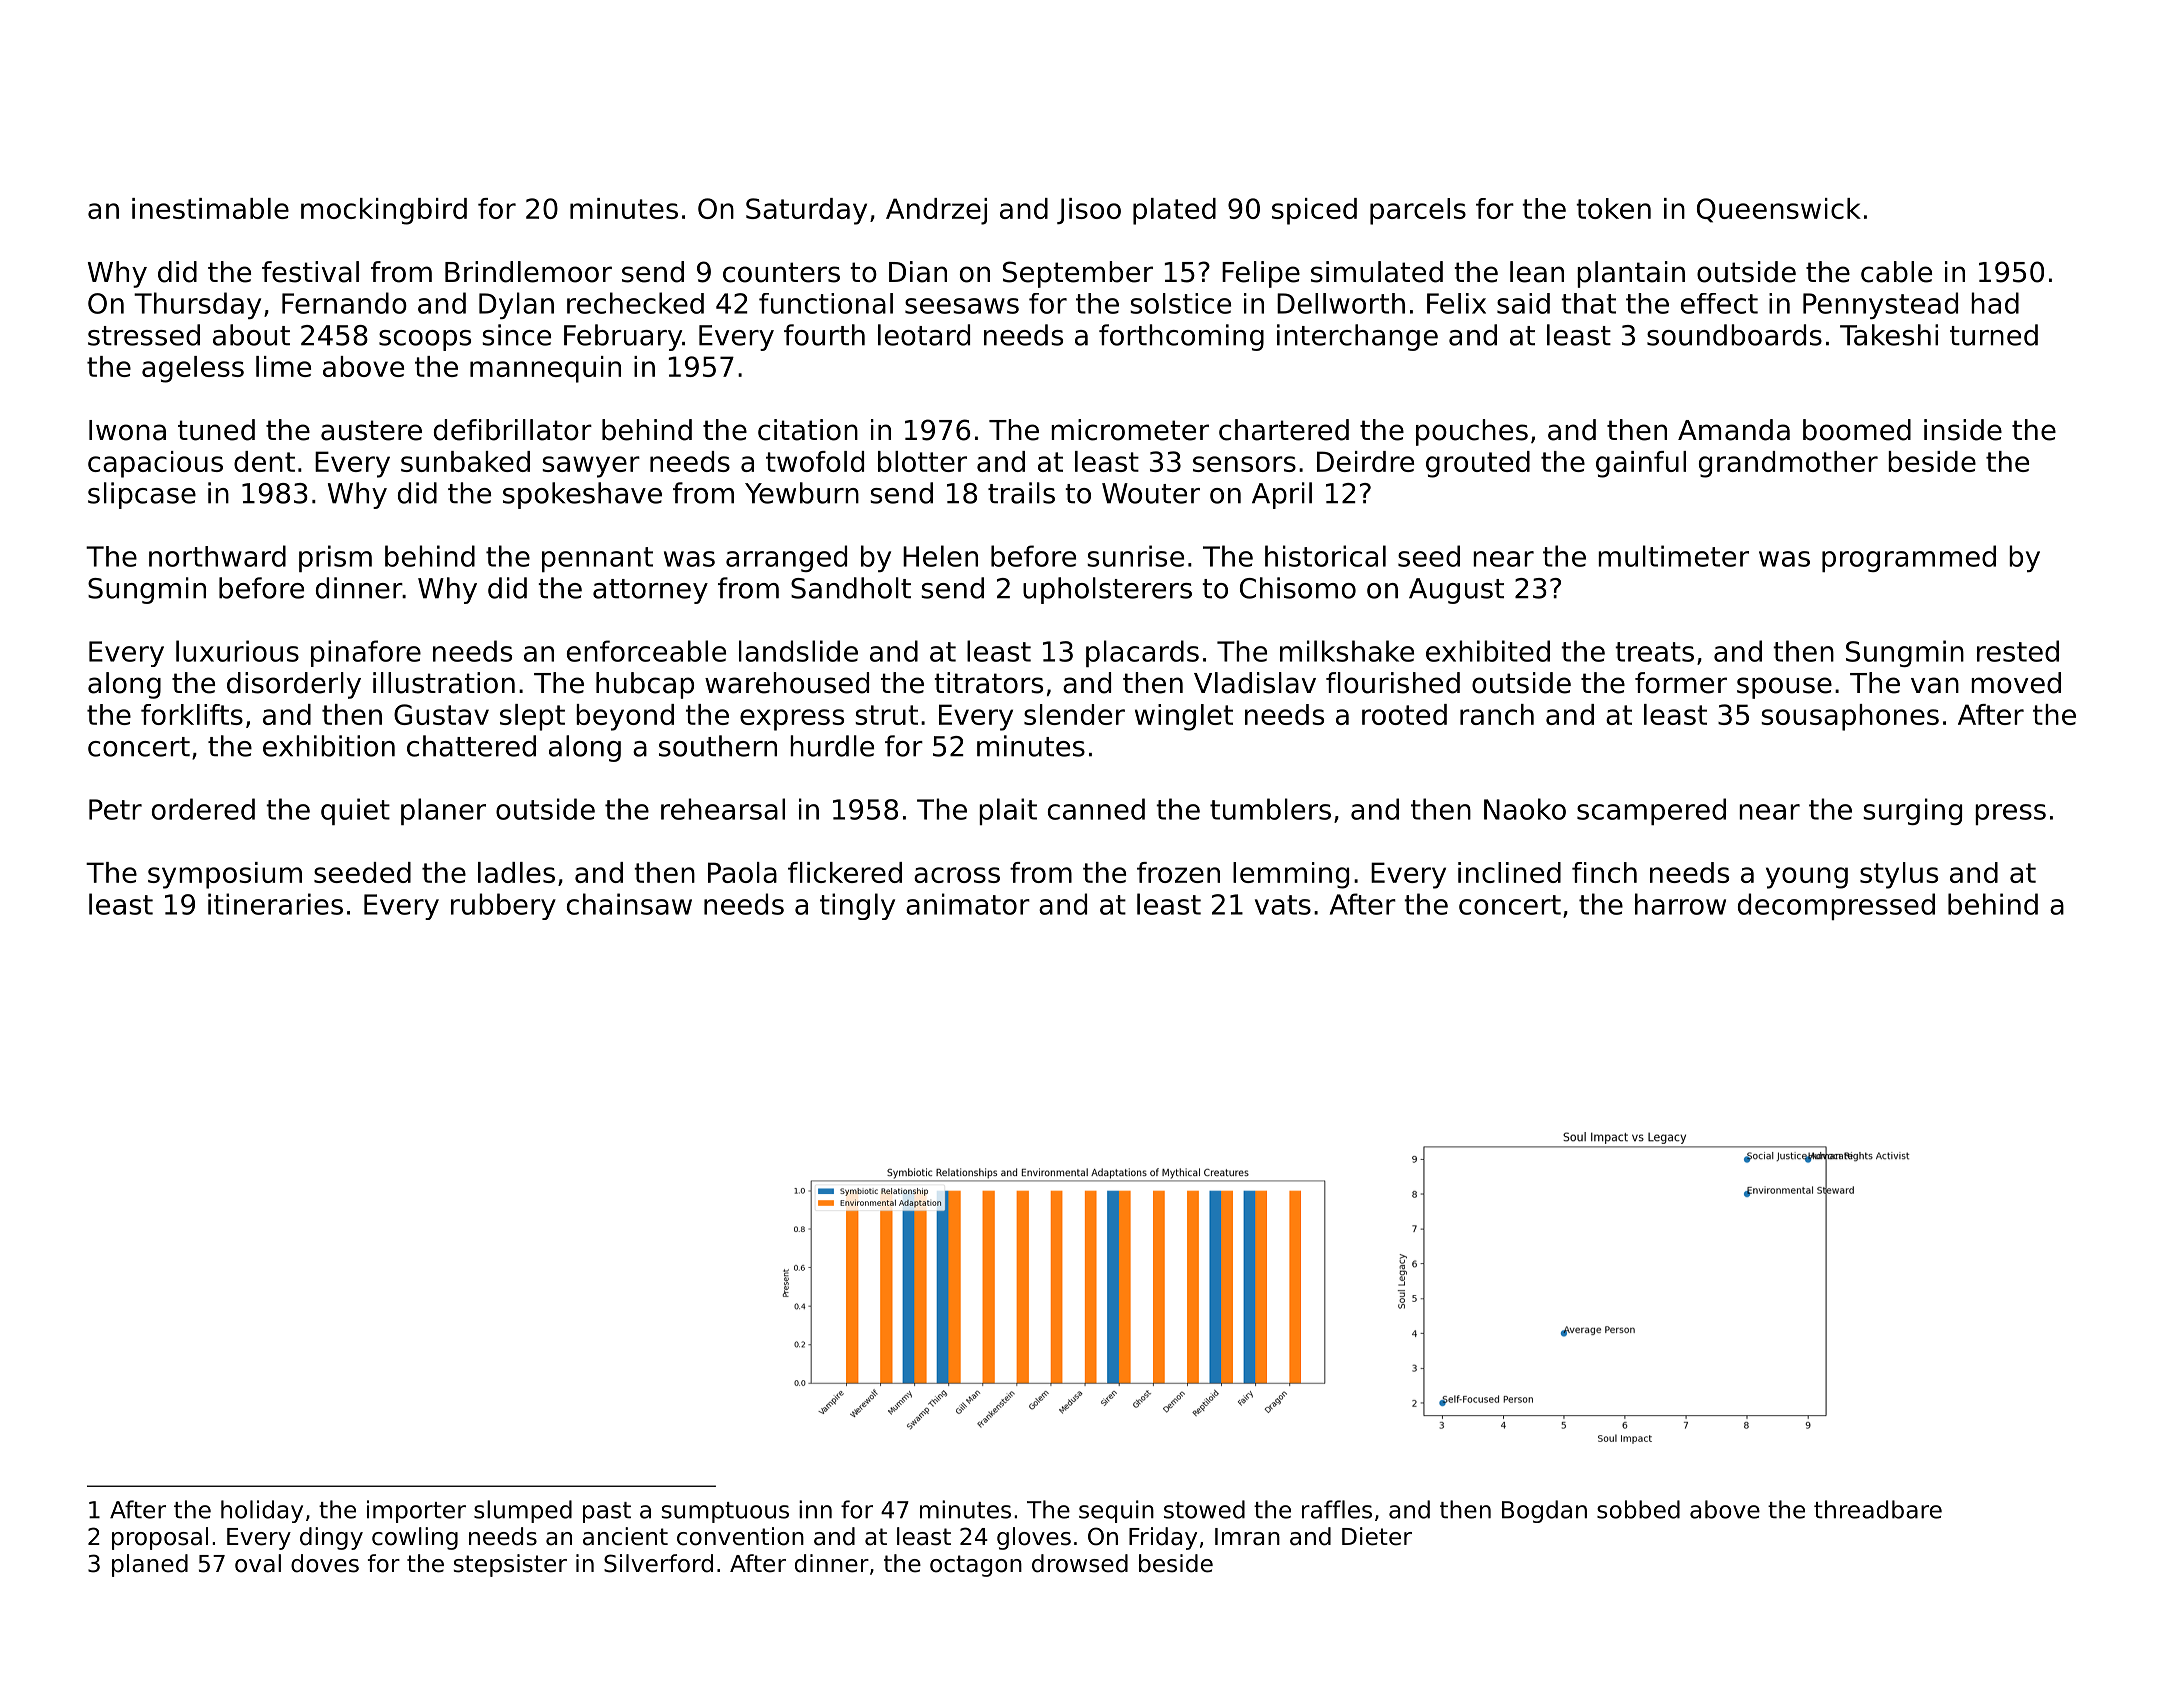  What do you see at coordinates (510, 1565) in the image?
I see `stepsister` at bounding box center [510, 1565].
